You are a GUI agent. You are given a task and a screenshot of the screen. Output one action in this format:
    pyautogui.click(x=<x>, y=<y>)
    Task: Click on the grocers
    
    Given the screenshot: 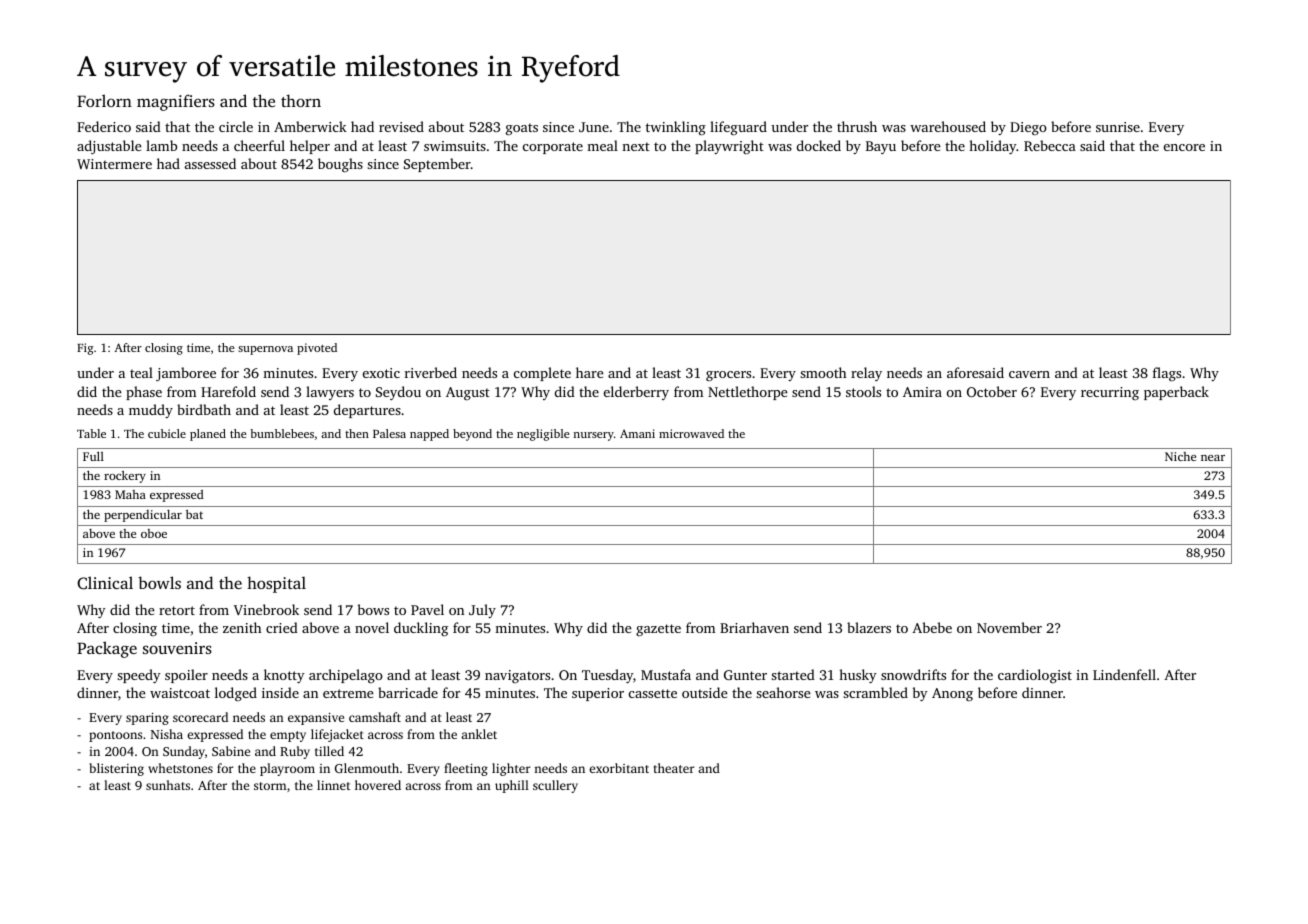 What is the action you would take?
    pyautogui.click(x=728, y=376)
